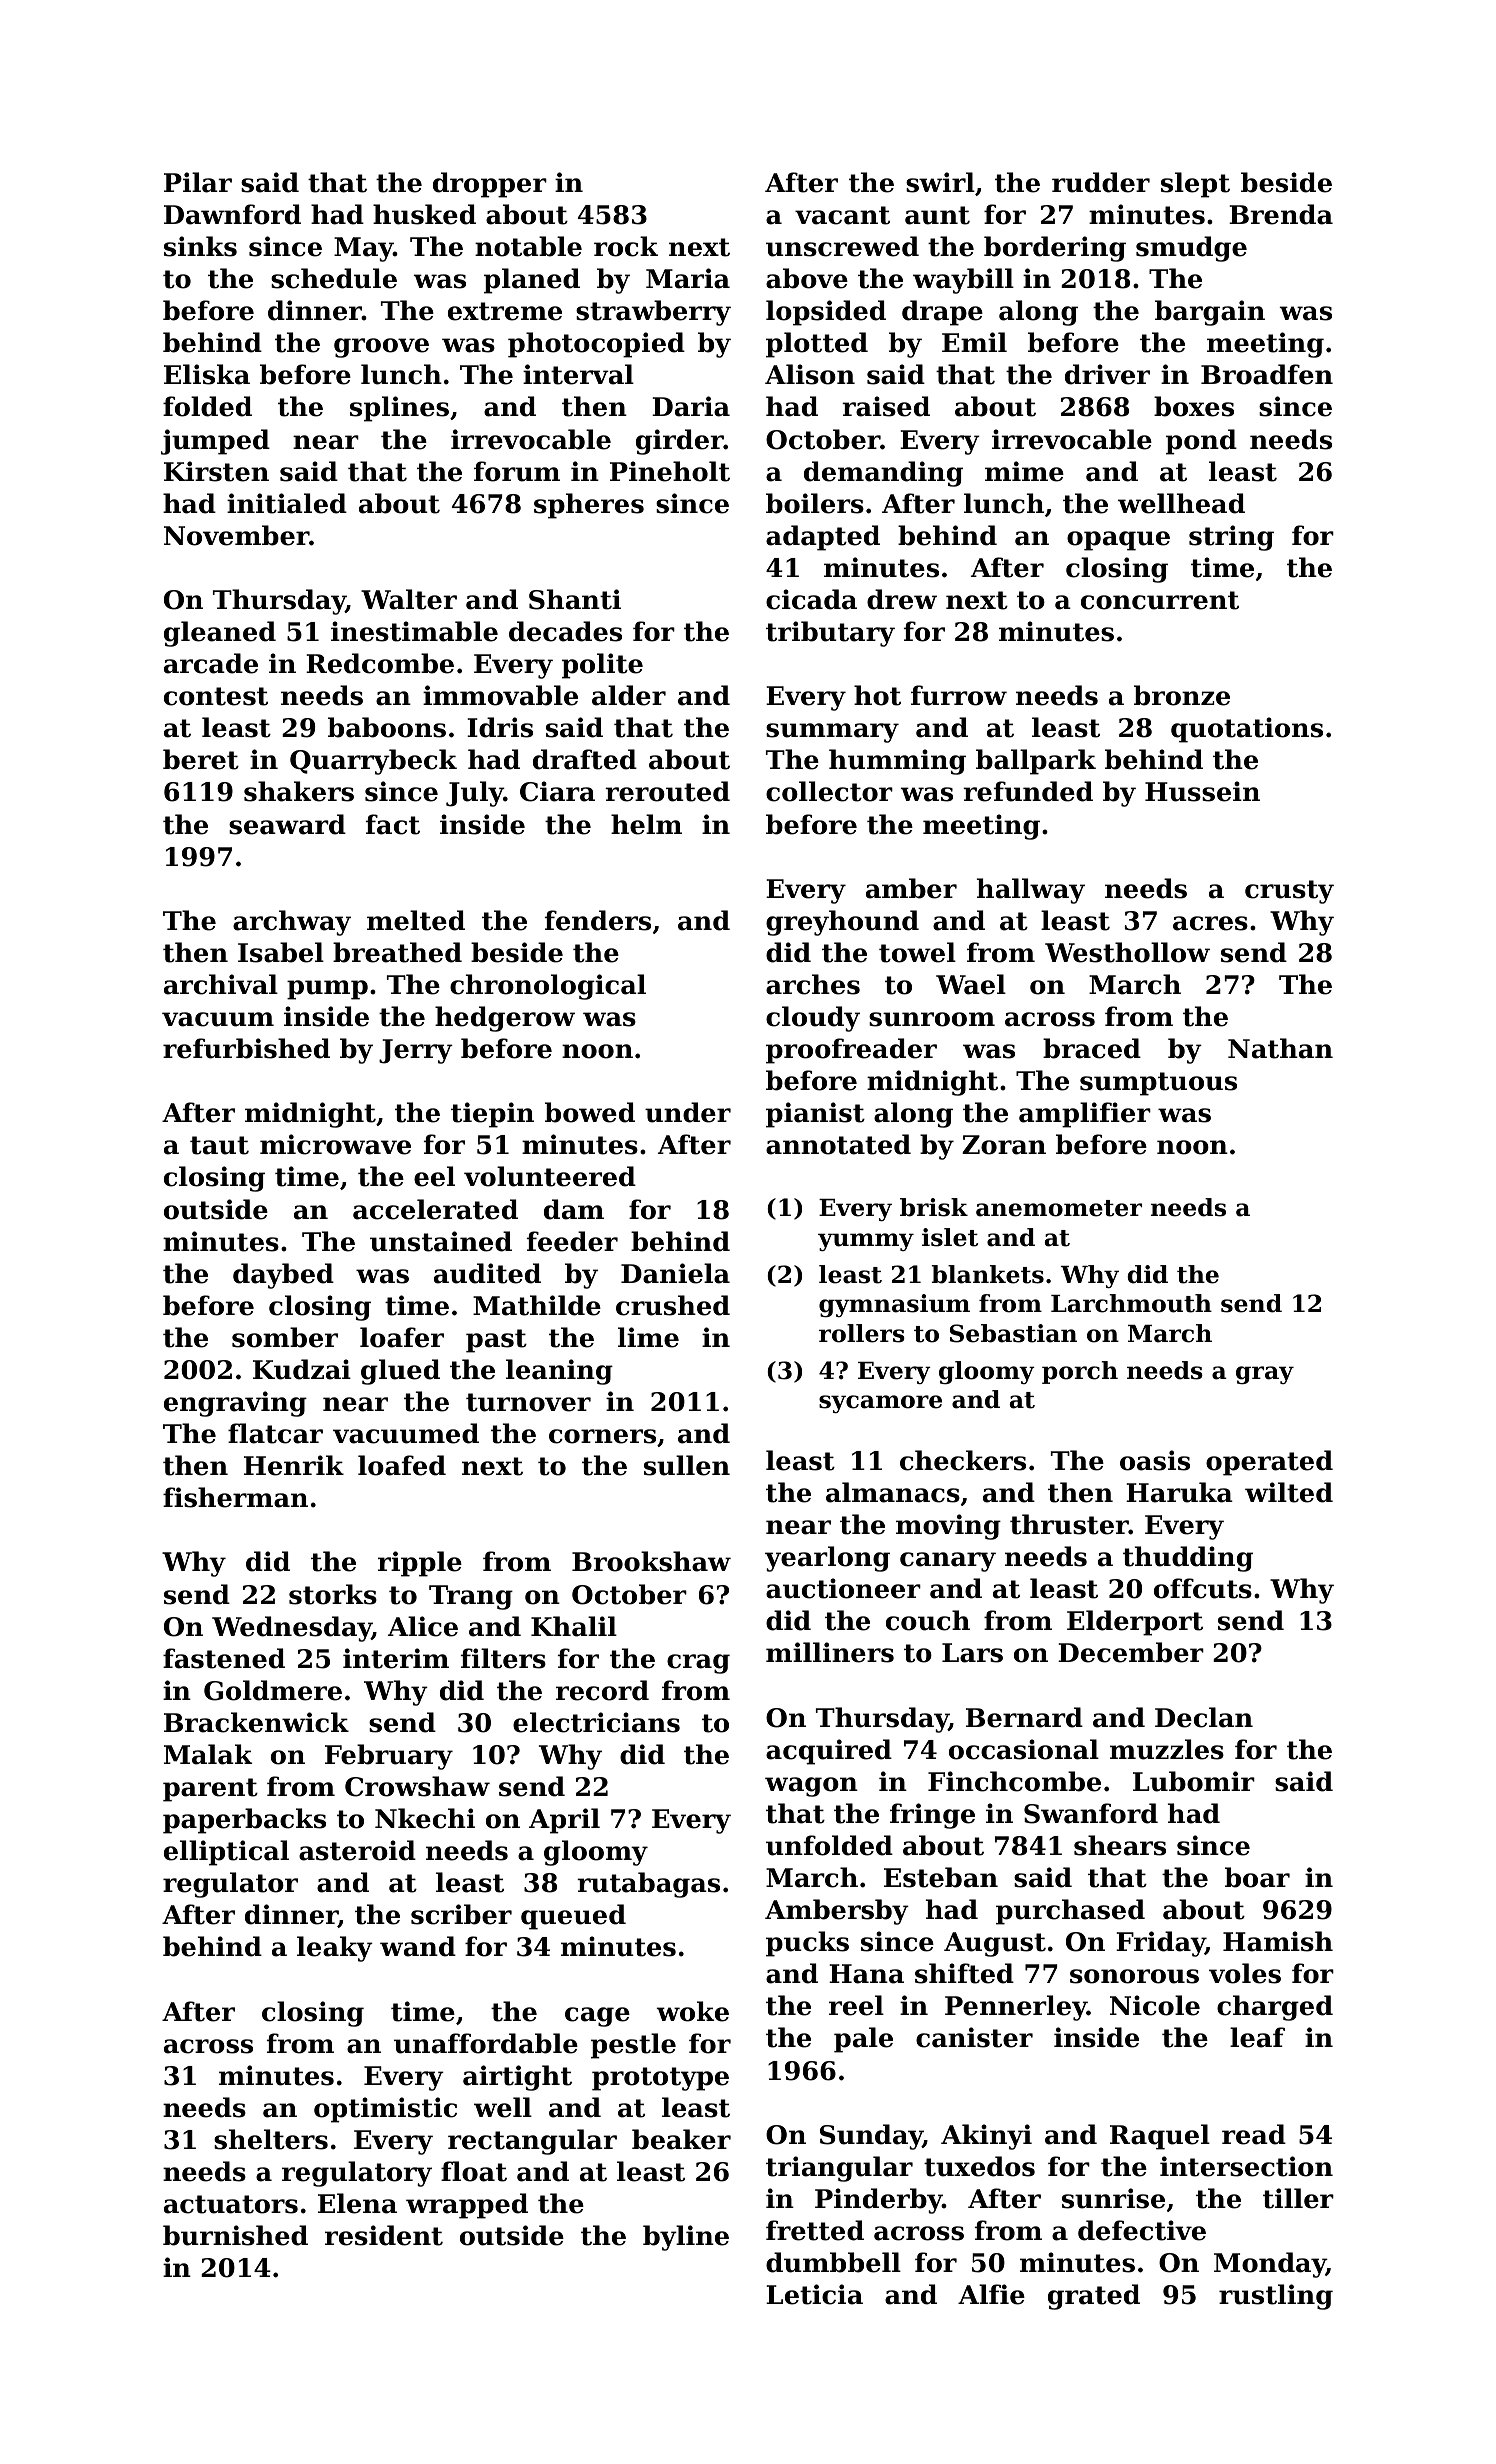  Describe the element at coordinates (578, 374) in the screenshot. I see `interval` at that location.
